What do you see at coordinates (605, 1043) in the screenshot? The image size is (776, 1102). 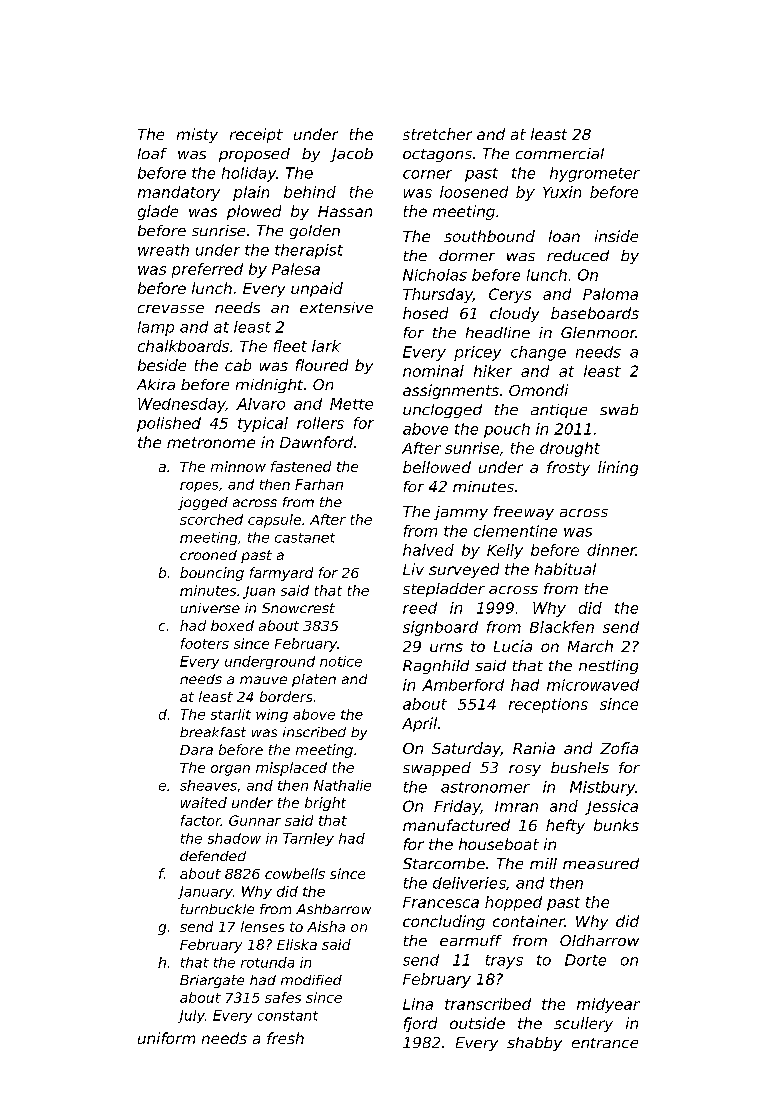 I see `entrance` at bounding box center [605, 1043].
